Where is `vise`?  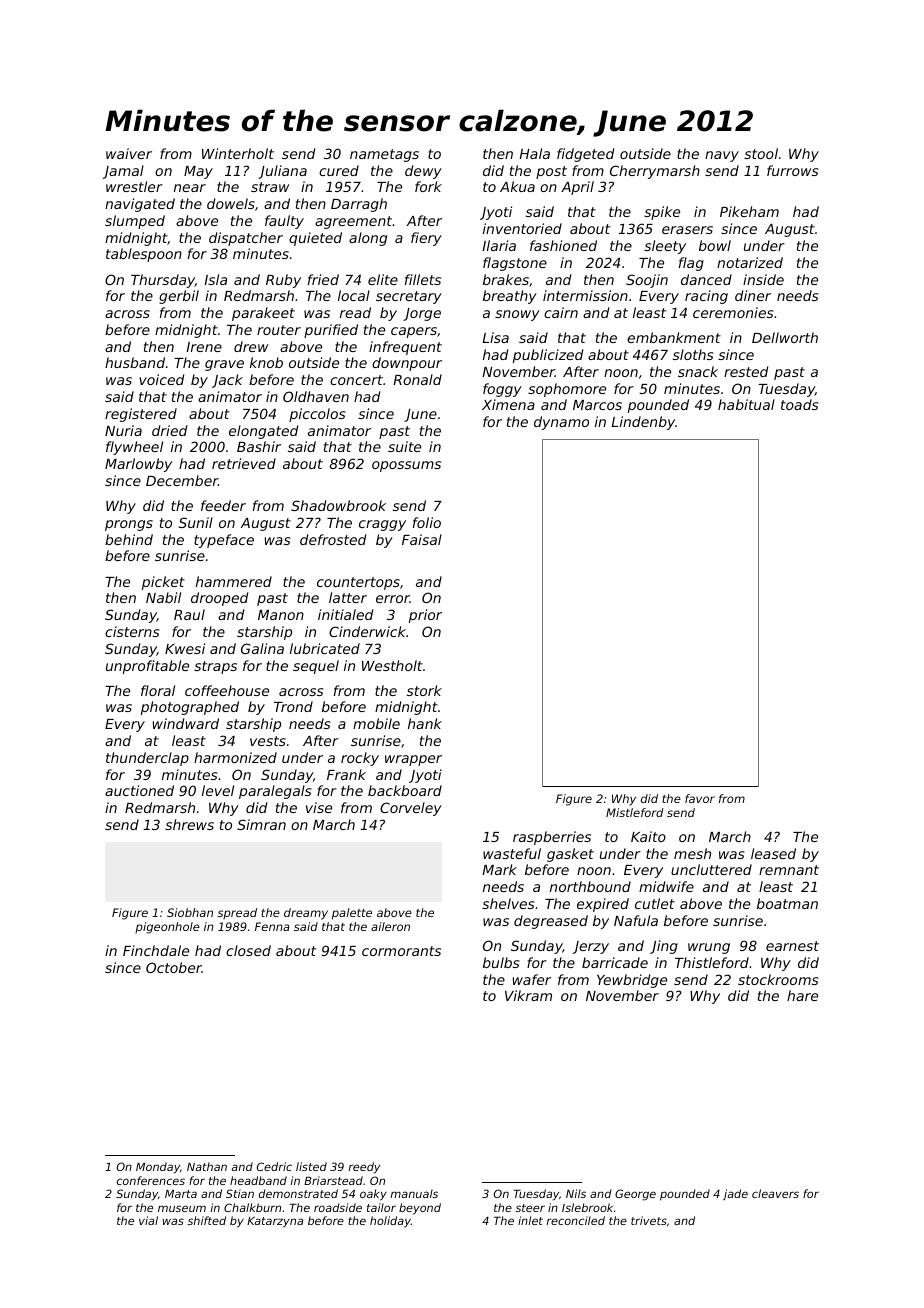 vise is located at coordinates (319, 807).
